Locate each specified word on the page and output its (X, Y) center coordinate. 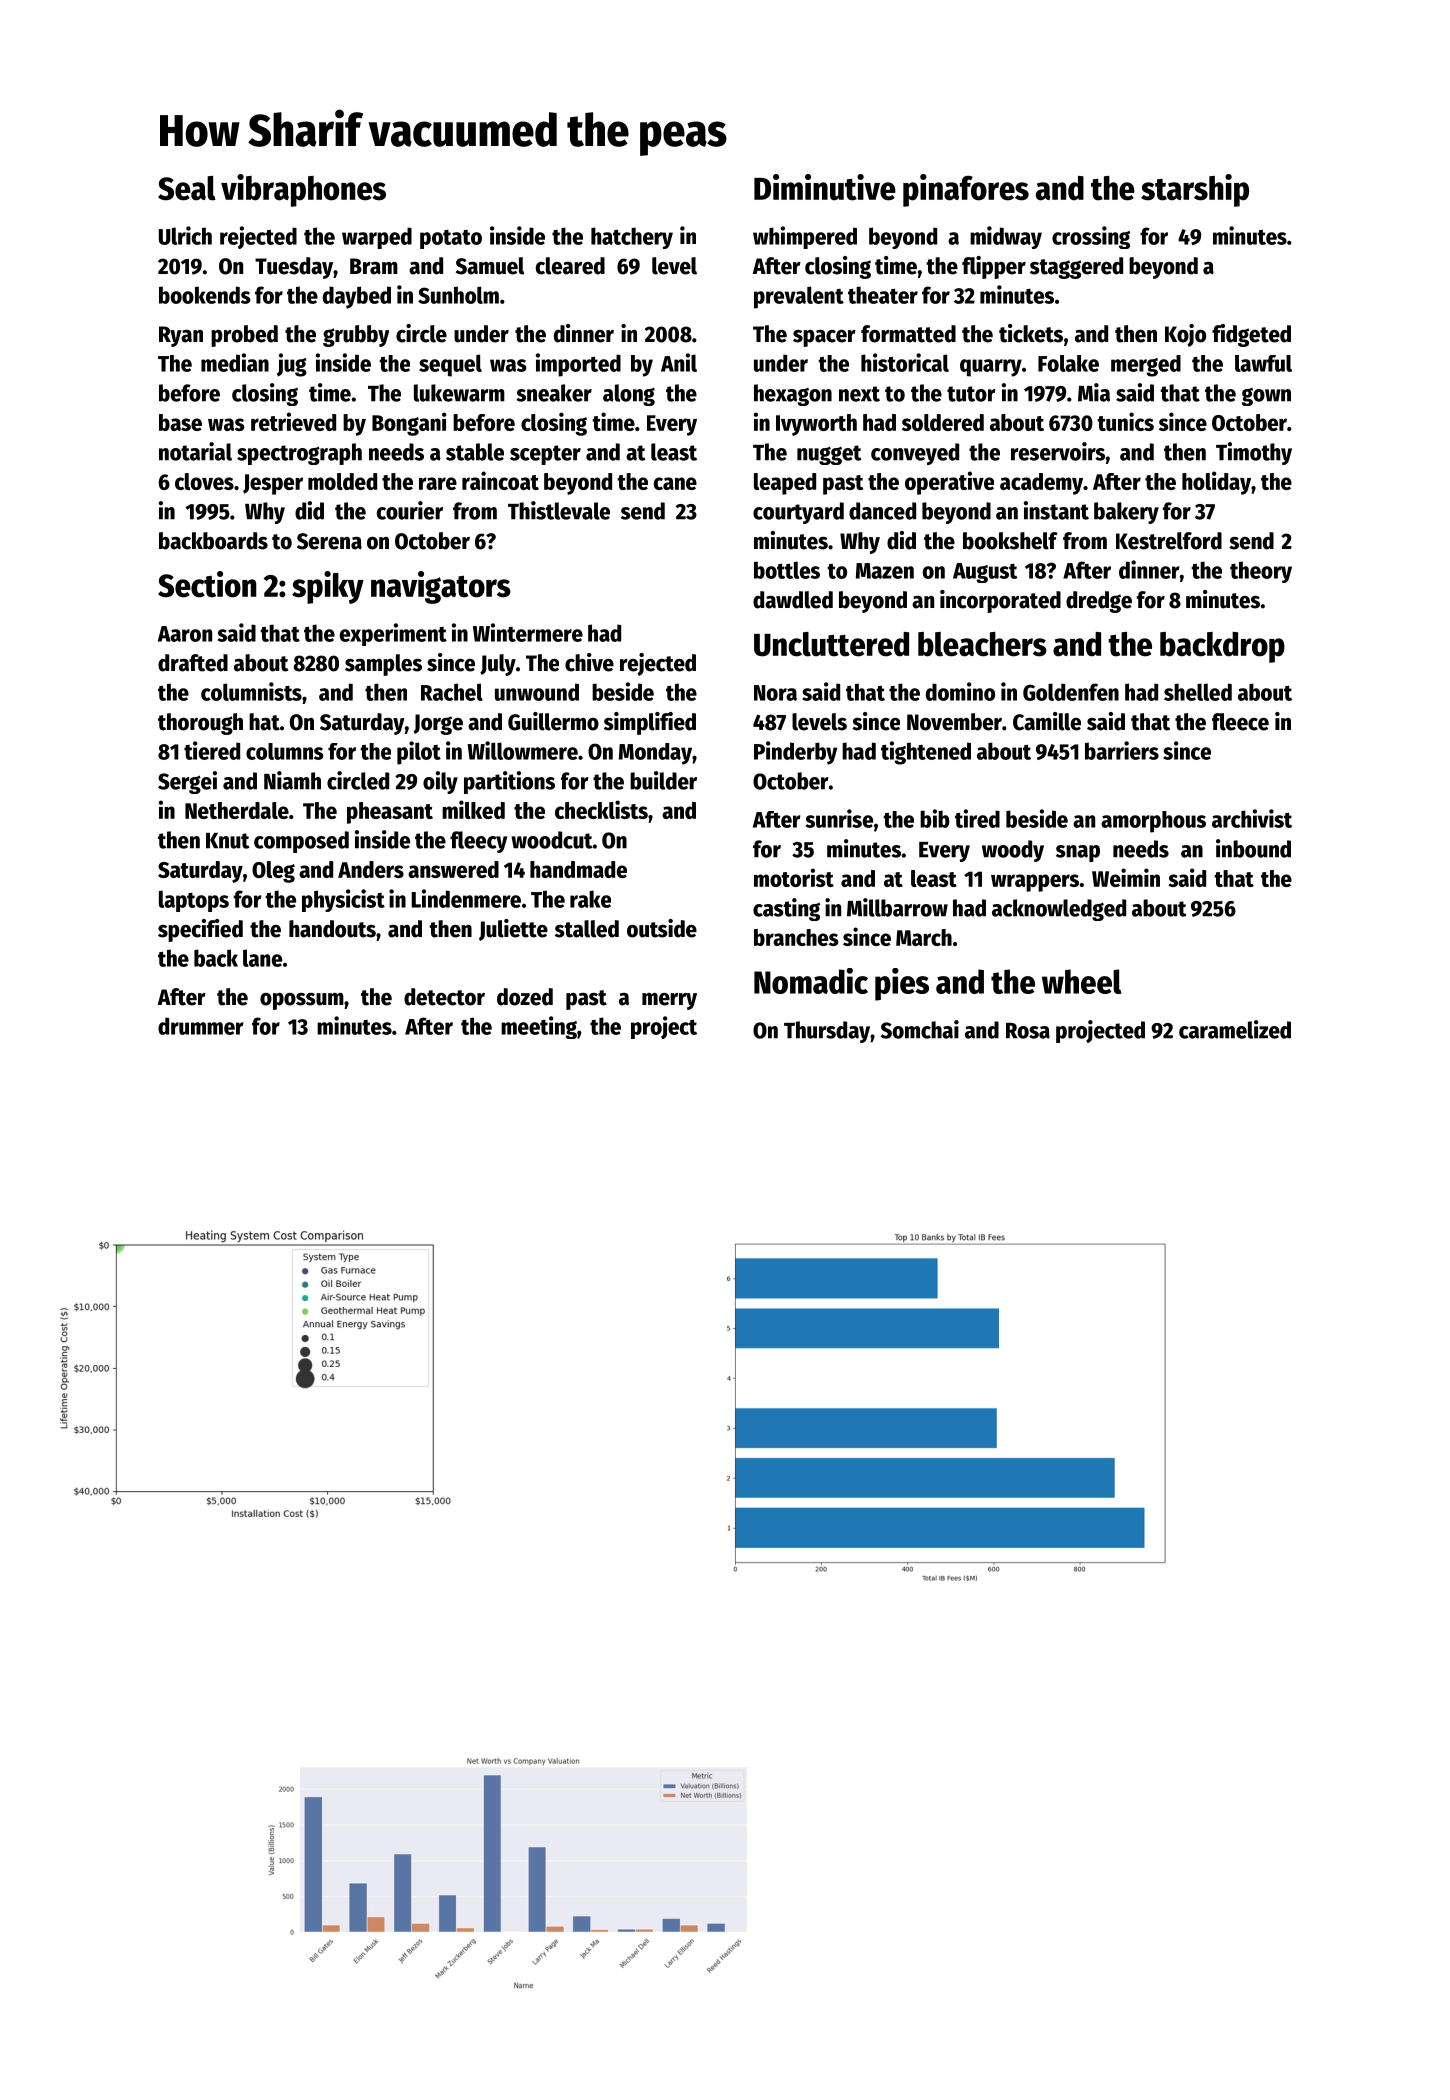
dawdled (793, 600)
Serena (329, 541)
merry (669, 1001)
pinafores (966, 190)
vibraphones (303, 190)
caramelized (1235, 1029)
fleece (1240, 722)
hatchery (632, 238)
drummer (201, 1026)
